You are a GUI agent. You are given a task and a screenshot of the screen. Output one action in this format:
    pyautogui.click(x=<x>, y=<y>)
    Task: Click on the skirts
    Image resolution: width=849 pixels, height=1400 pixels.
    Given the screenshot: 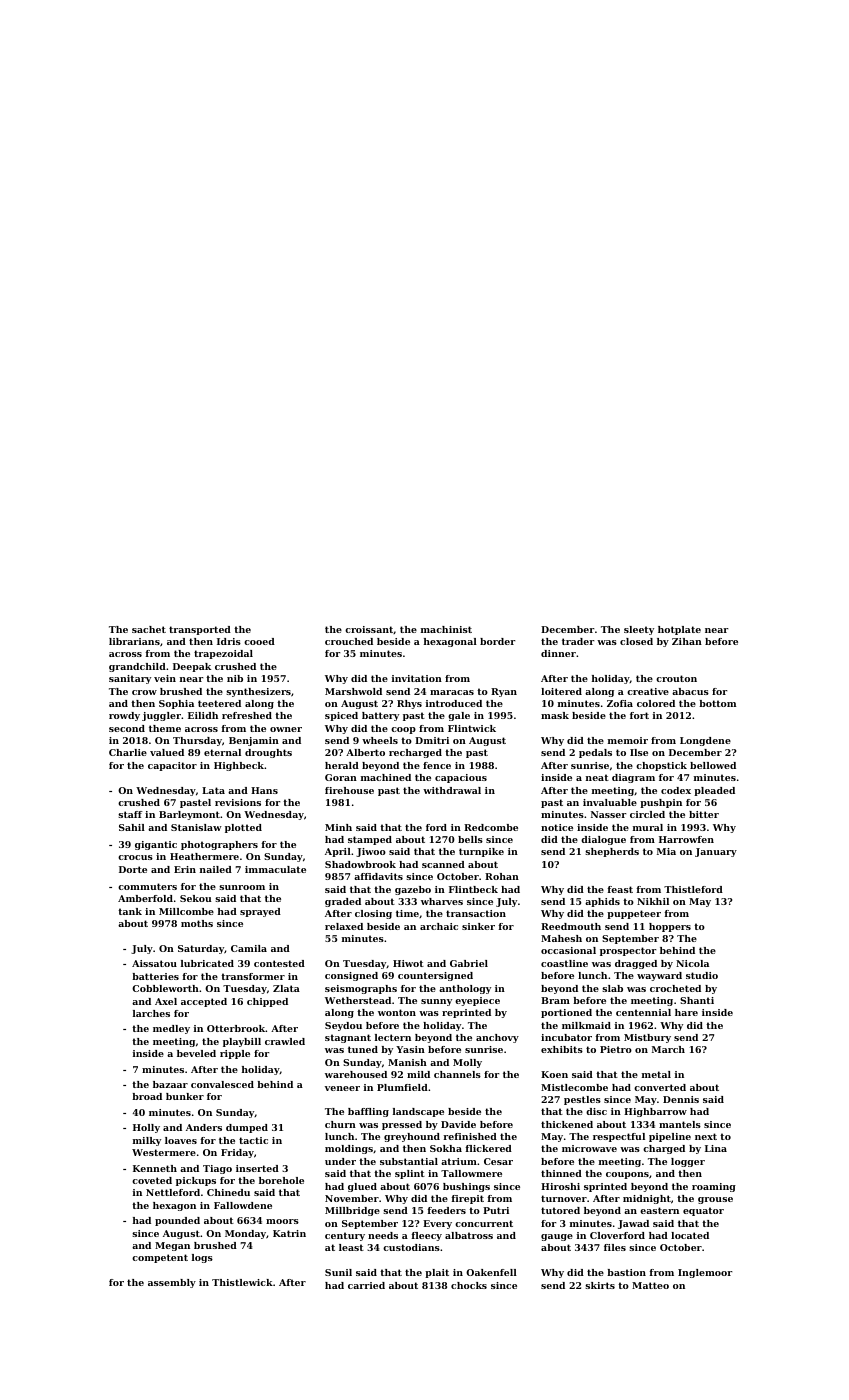 What is the action you would take?
    pyautogui.click(x=600, y=1285)
